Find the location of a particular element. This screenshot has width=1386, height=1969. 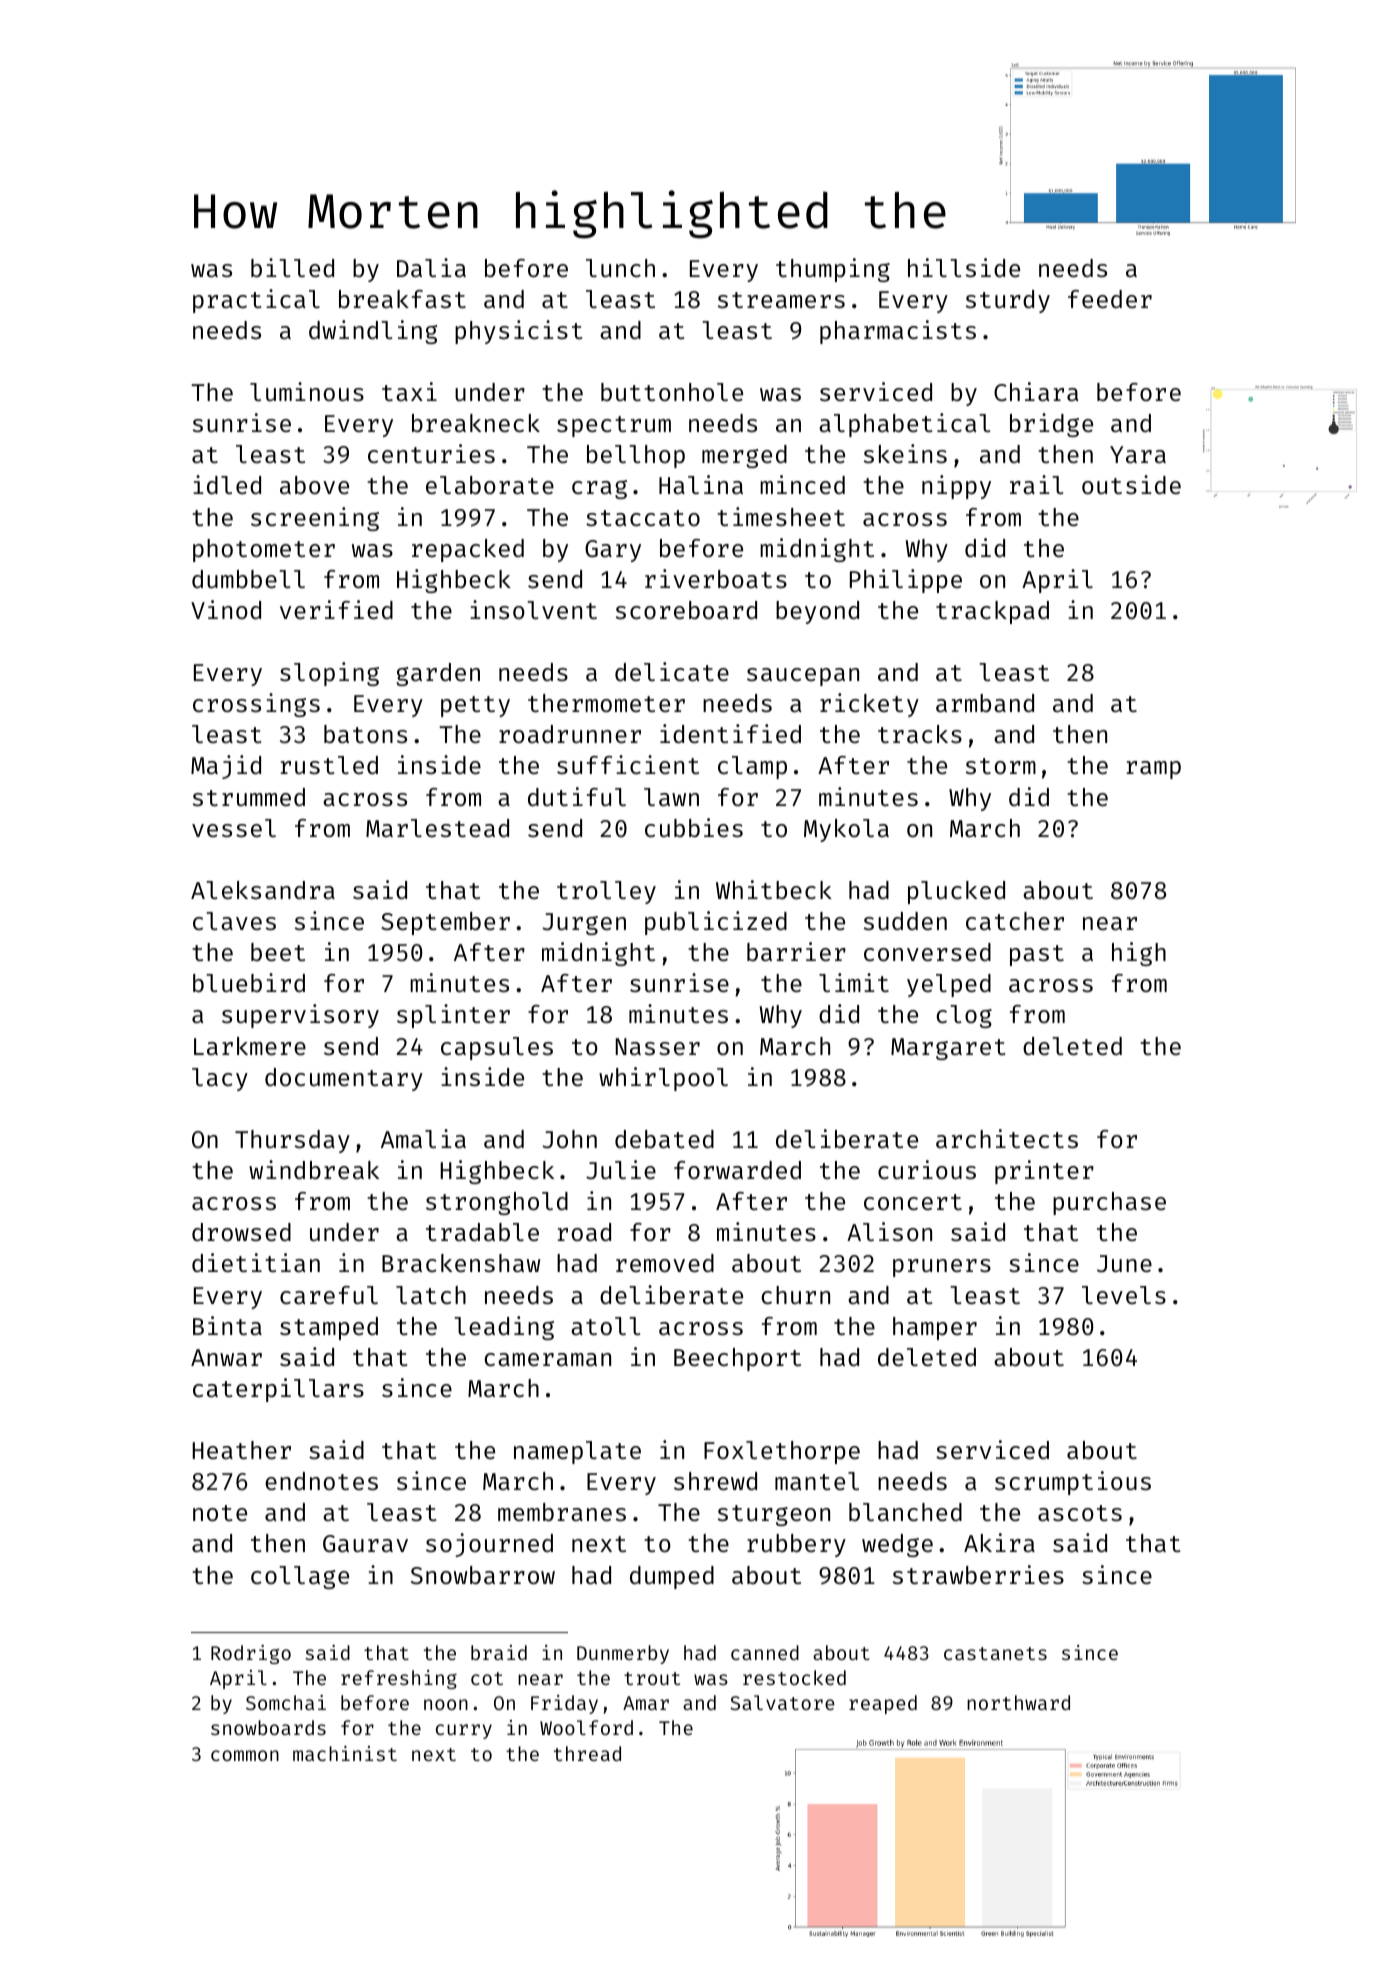

hillside is located at coordinates (964, 267).
